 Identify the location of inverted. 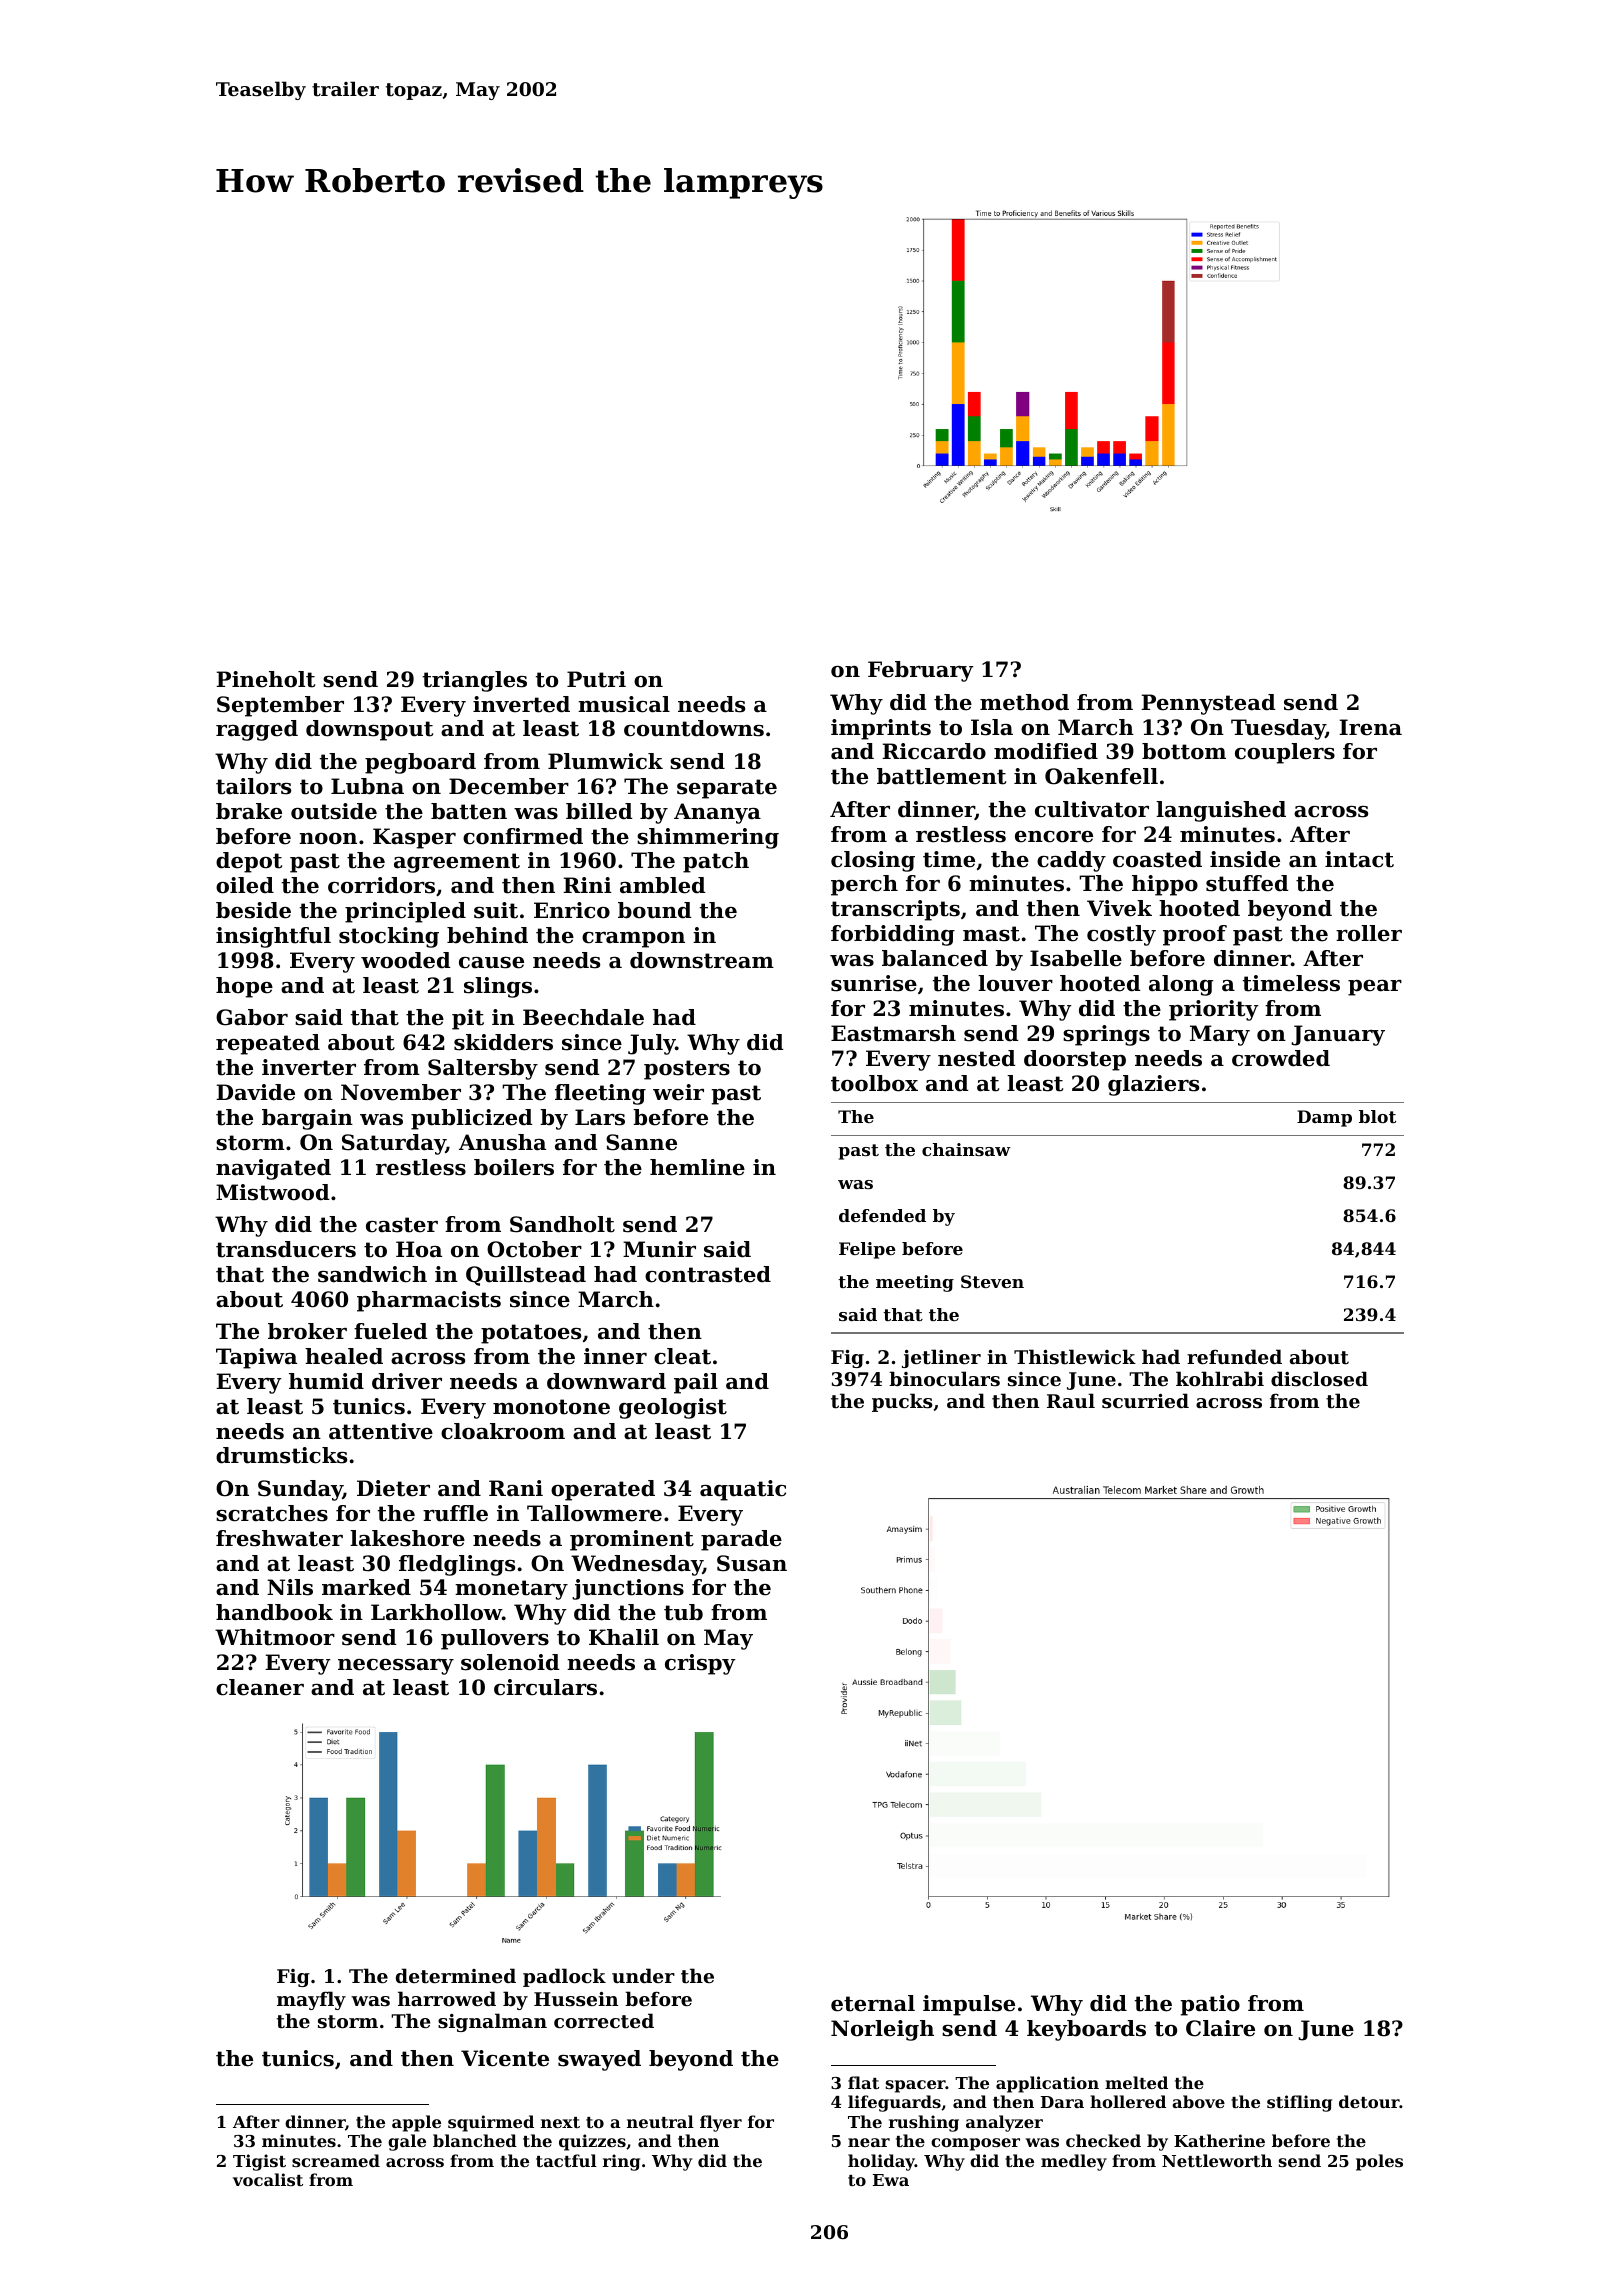
(521, 704).
